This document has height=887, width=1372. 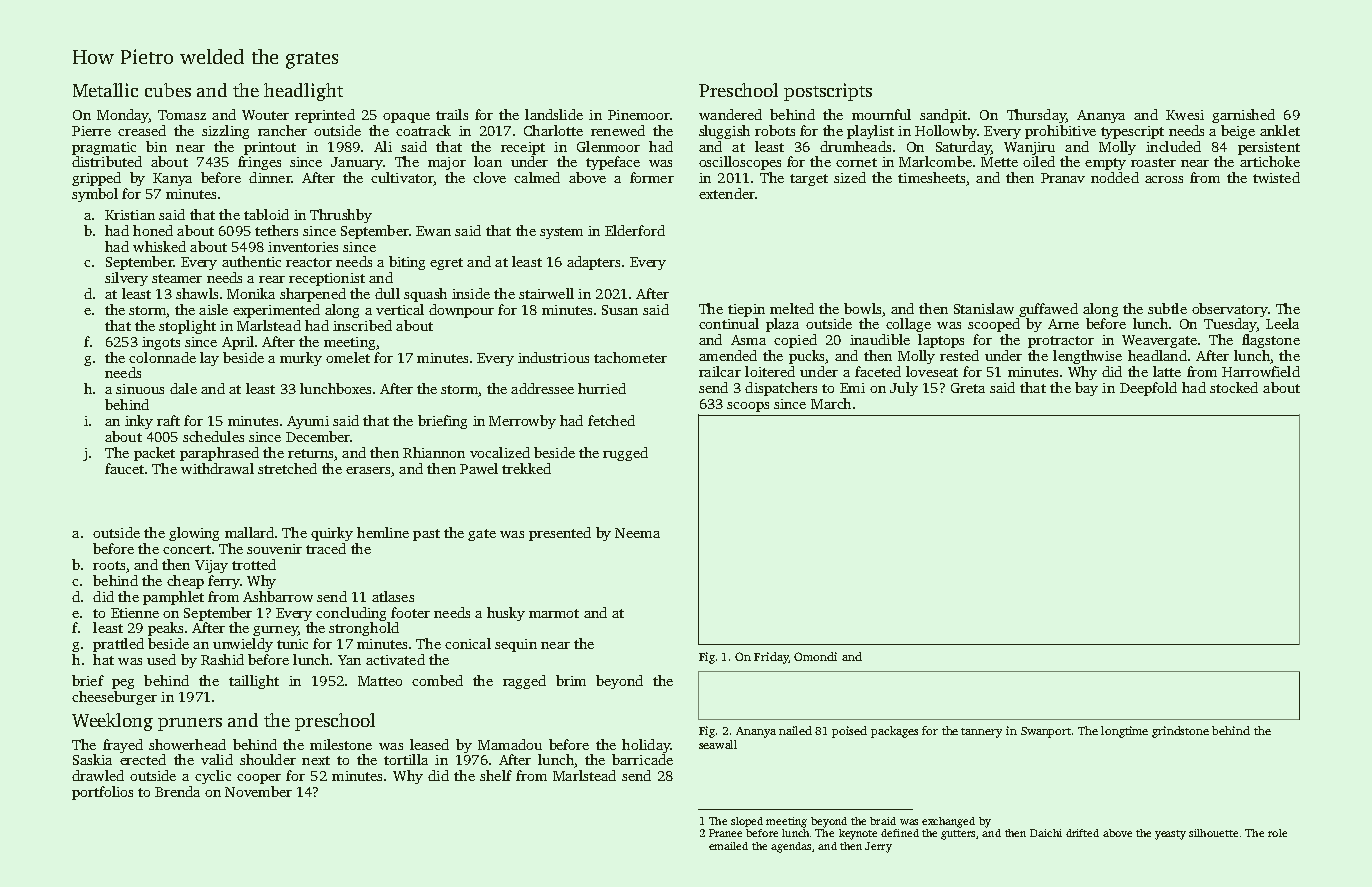 What do you see at coordinates (159, 246) in the document?
I see `whisked` at bounding box center [159, 246].
